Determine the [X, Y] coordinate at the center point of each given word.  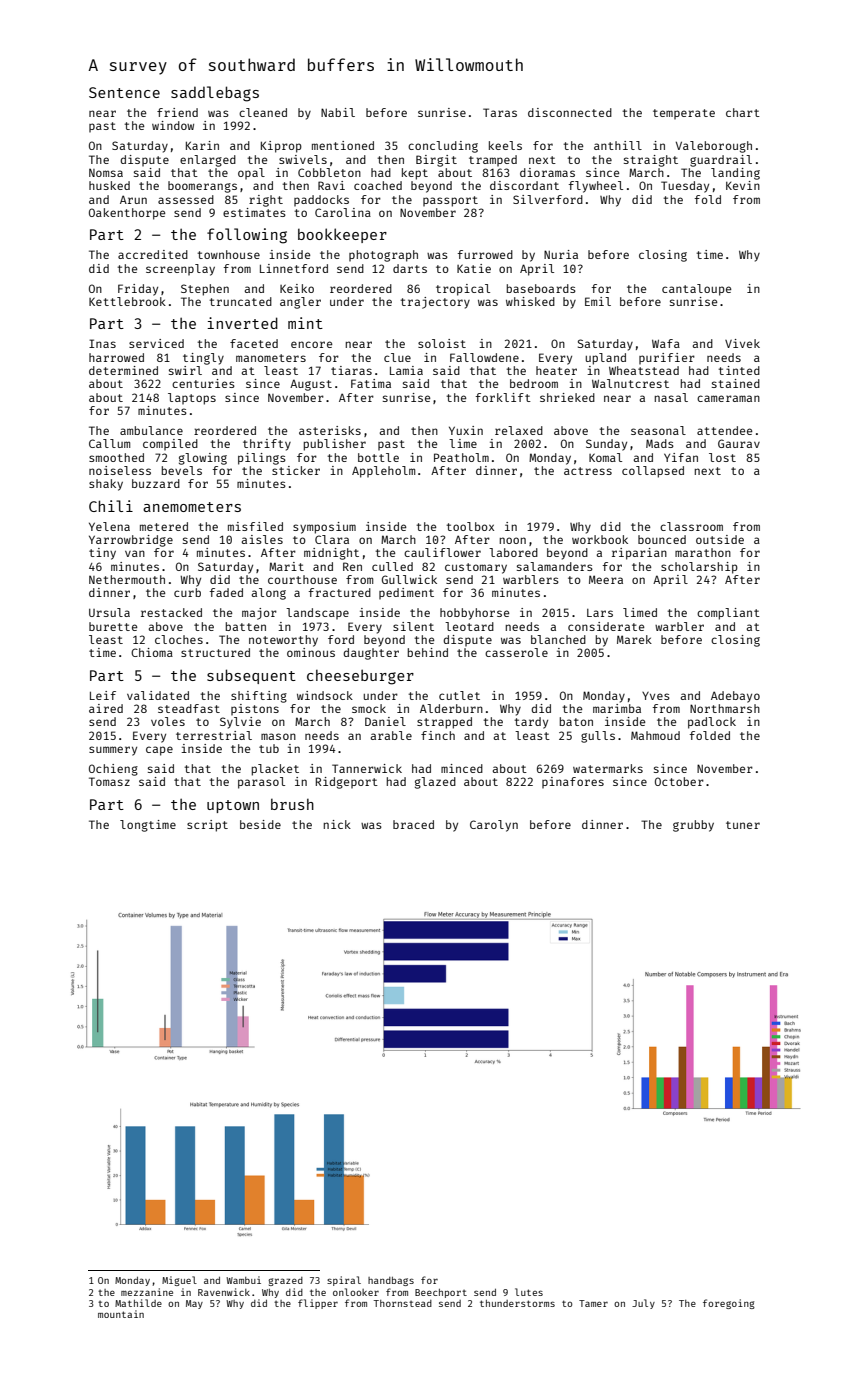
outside [720, 539]
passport [450, 201]
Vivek [742, 343]
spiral [344, 1281]
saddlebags [215, 94]
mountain [121, 1314]
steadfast [189, 708]
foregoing [729, 1304]
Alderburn [451, 708]
